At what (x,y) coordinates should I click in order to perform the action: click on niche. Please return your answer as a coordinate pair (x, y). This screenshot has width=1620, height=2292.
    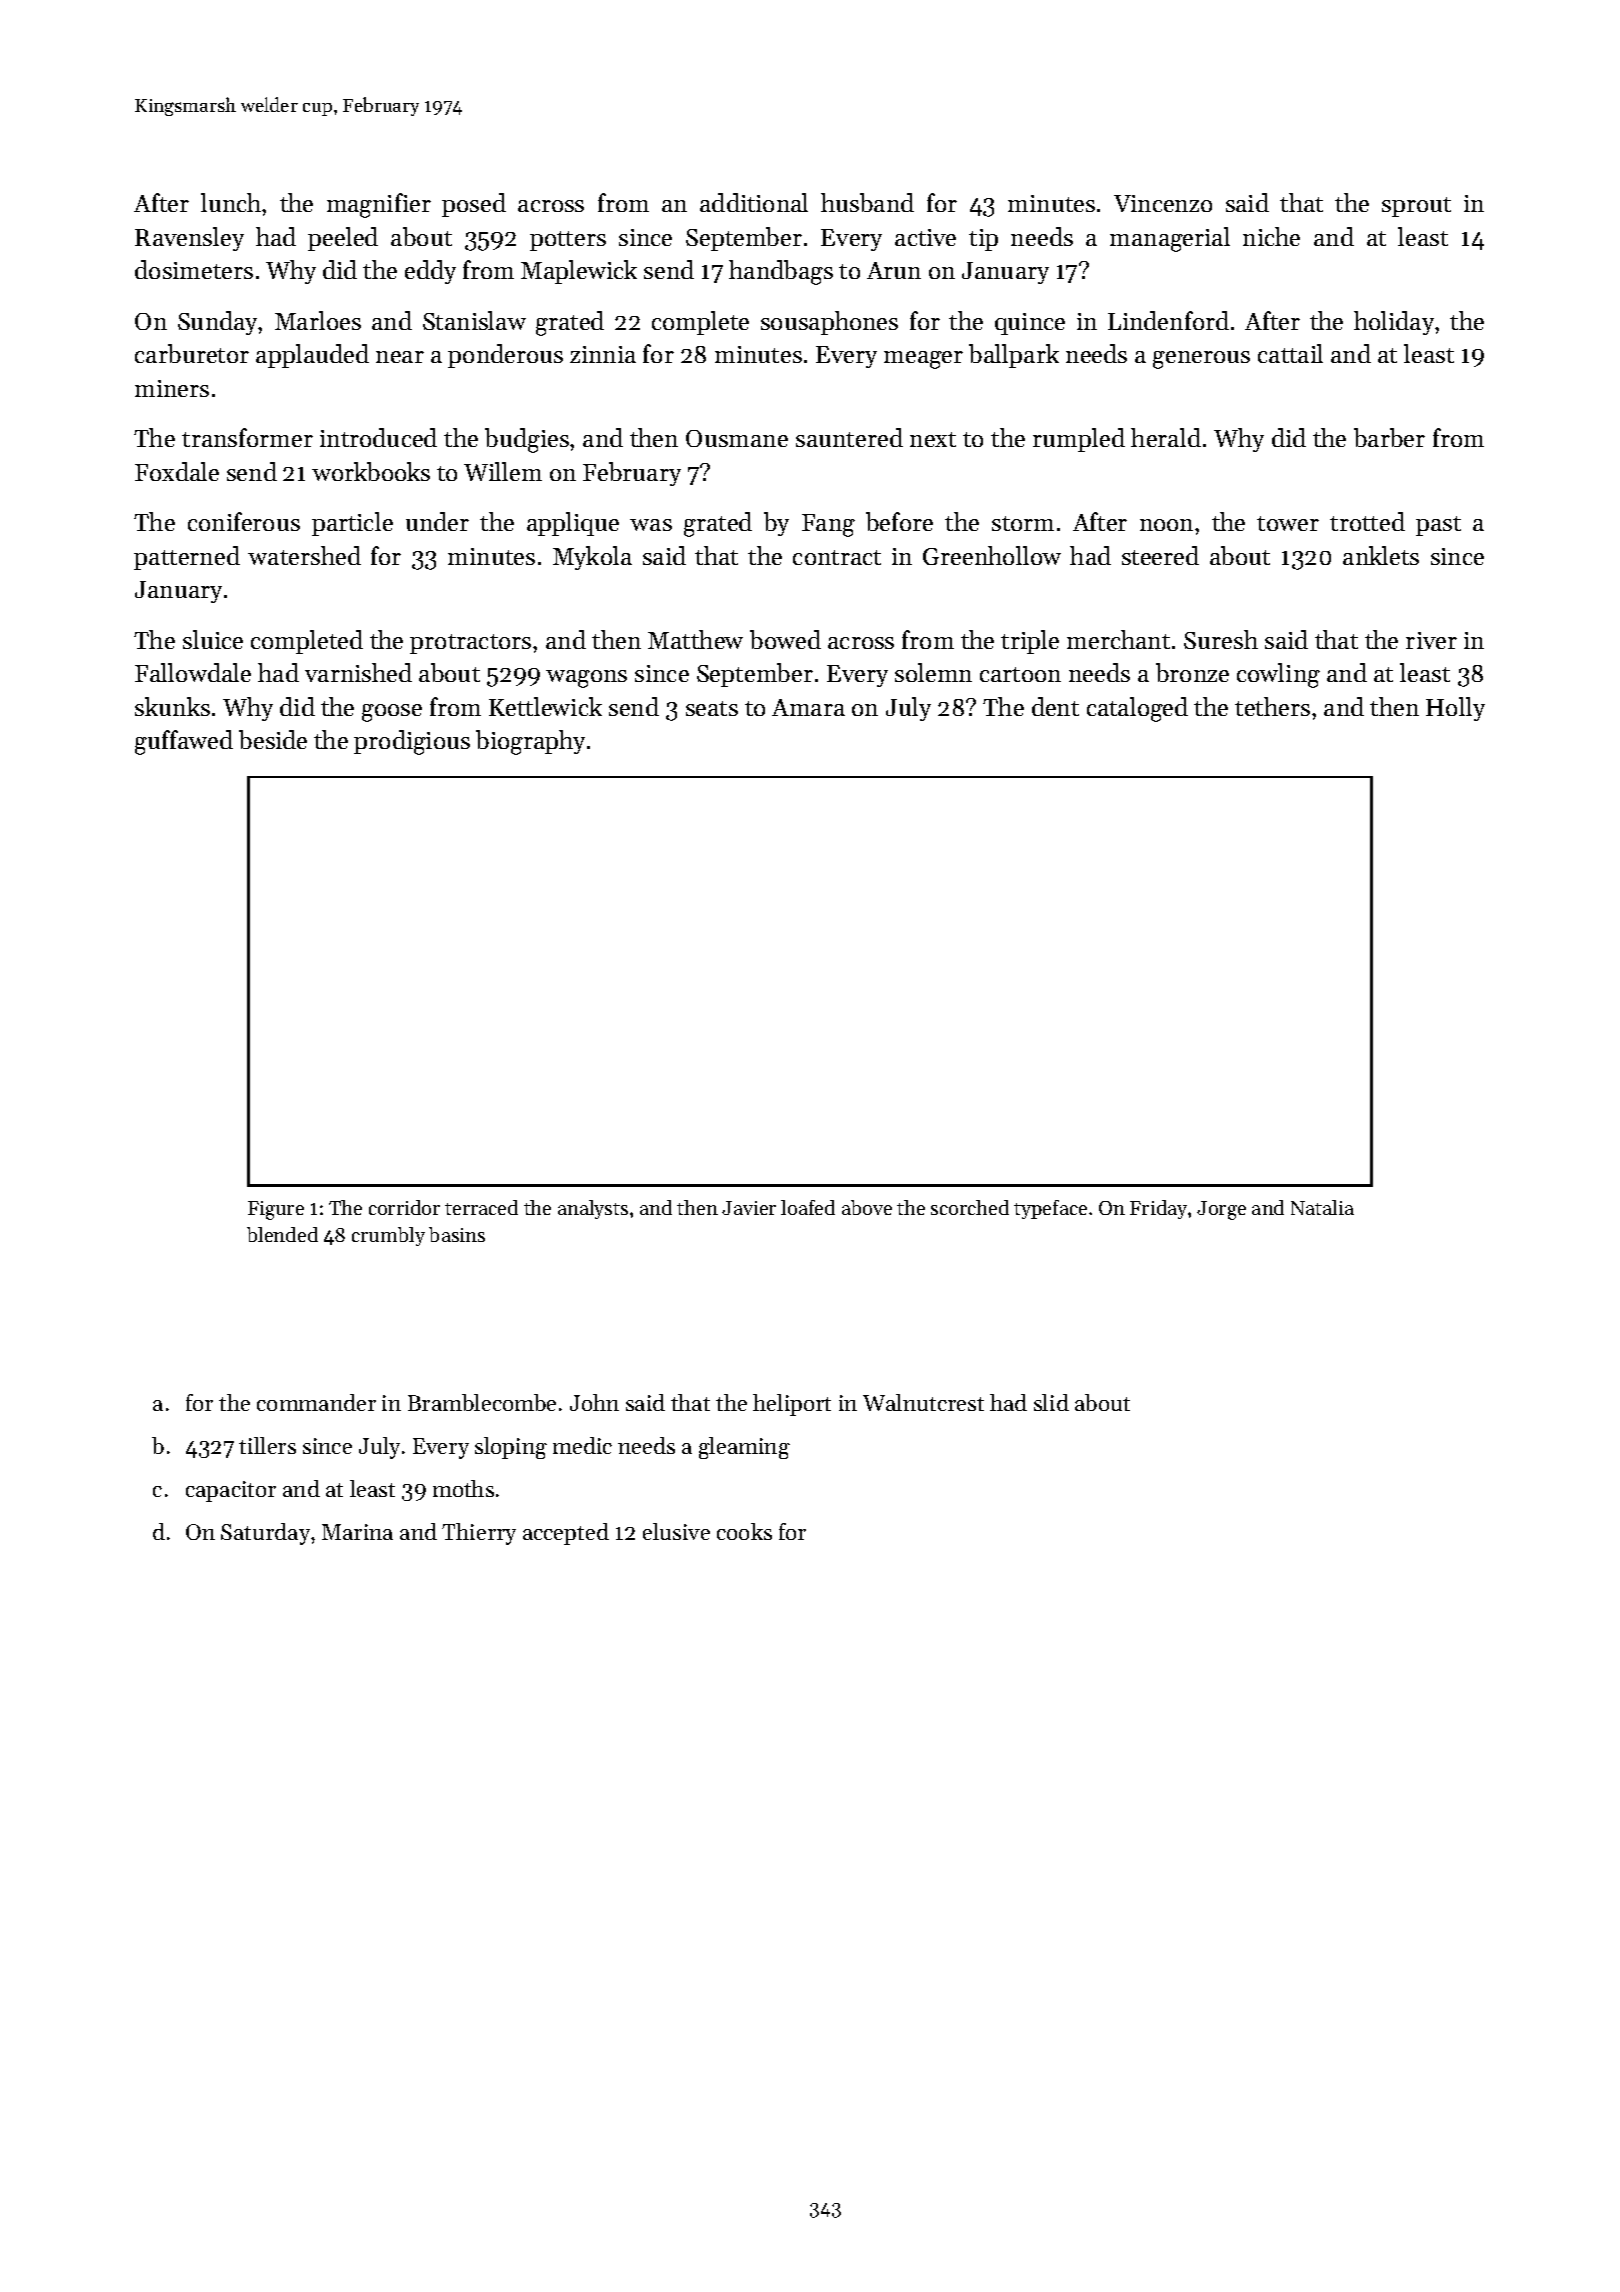
    Looking at the image, I should click on (1271, 236).
